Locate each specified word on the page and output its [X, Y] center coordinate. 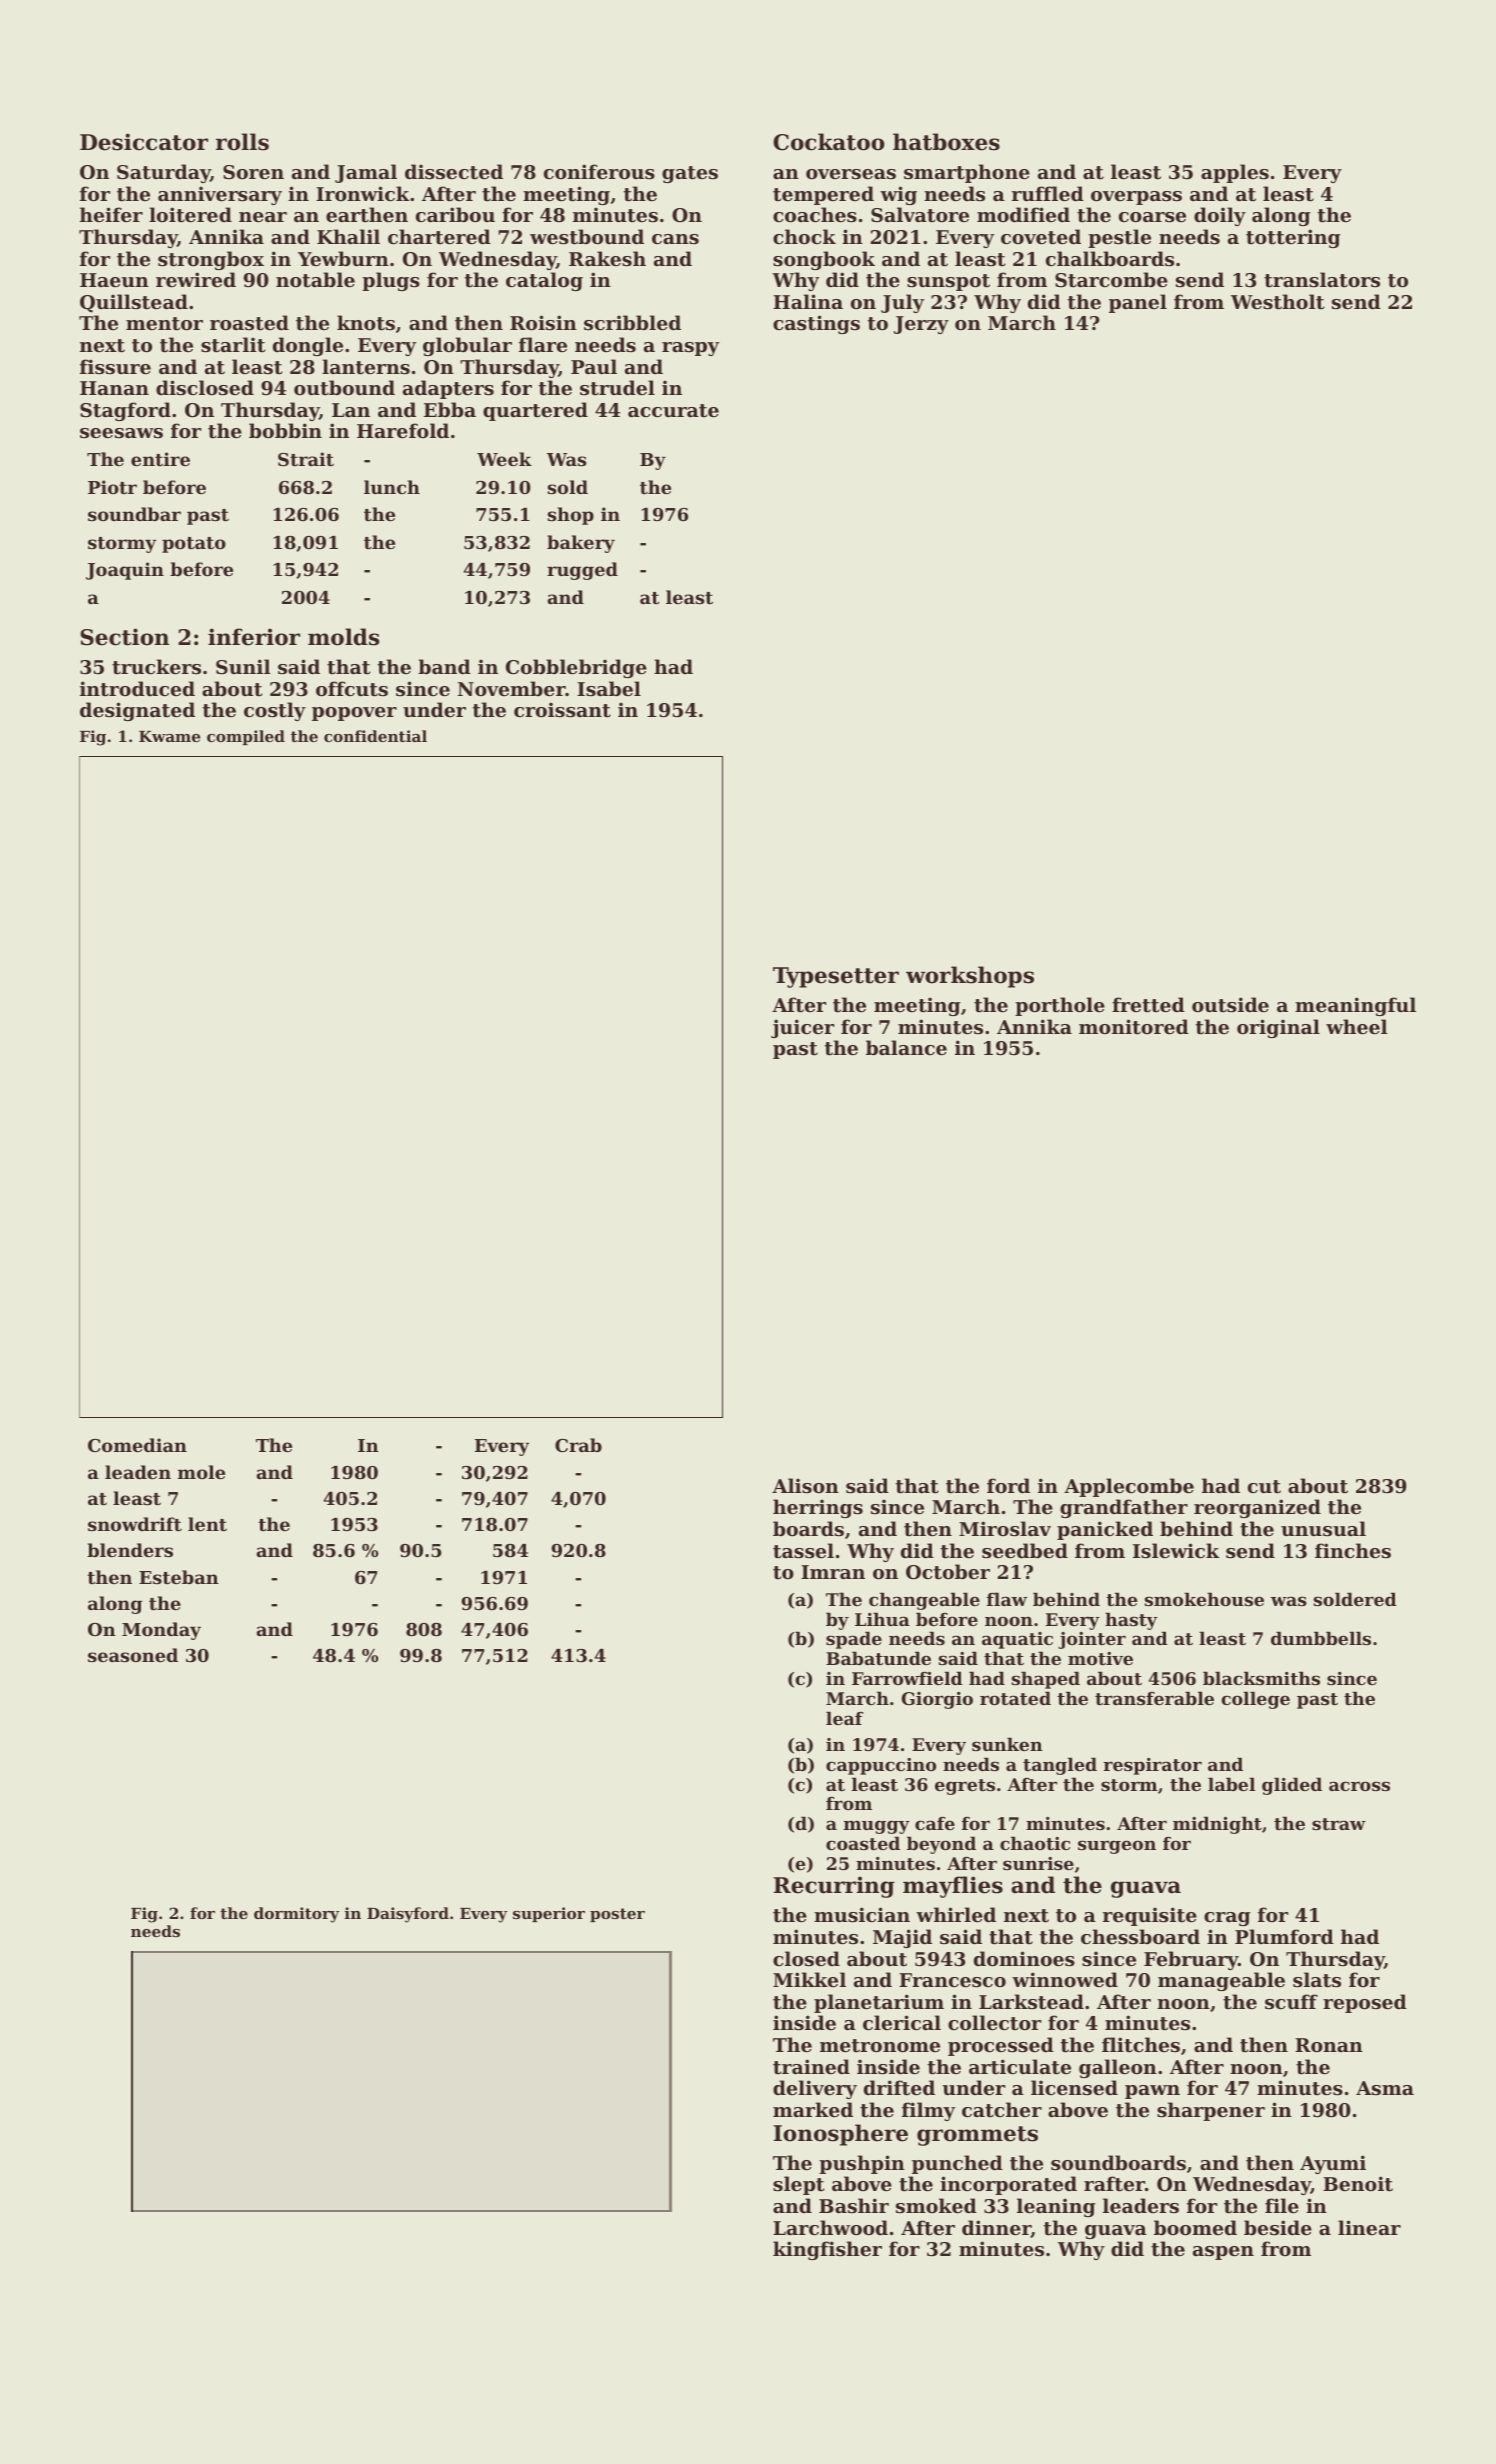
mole [201, 1472]
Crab [578, 1445]
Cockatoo [829, 142]
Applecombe [1129, 1487]
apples [1235, 173]
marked [813, 2109]
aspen [1223, 2253]
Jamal [366, 173]
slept [798, 2185]
